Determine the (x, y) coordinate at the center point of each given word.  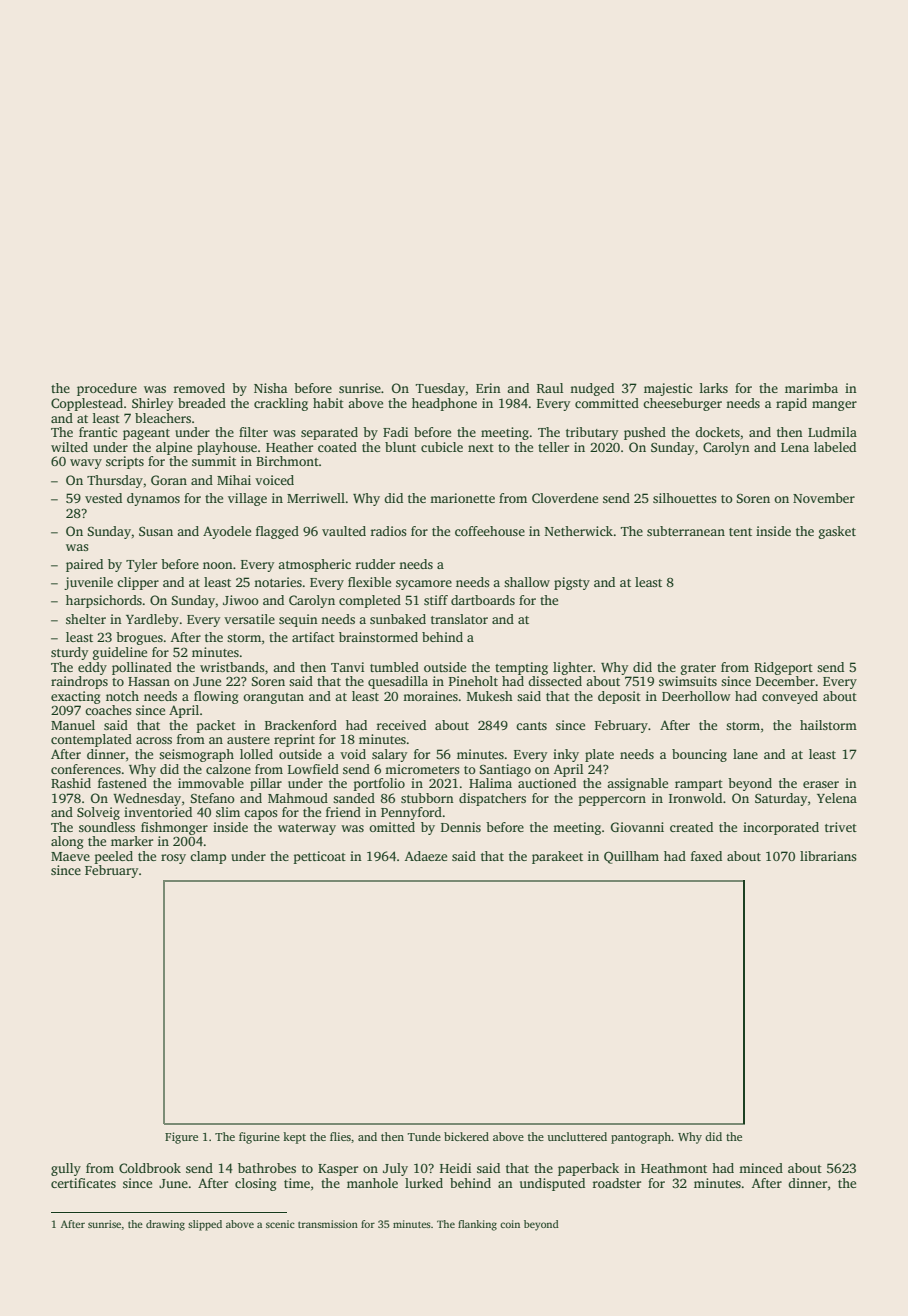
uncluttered (577, 1136)
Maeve (70, 856)
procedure (107, 389)
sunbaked (398, 619)
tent (740, 532)
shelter (86, 619)
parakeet (557, 857)
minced (761, 1168)
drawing (165, 1225)
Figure (181, 1138)
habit (328, 403)
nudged (592, 389)
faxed (706, 856)
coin (510, 1224)
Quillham (631, 857)
